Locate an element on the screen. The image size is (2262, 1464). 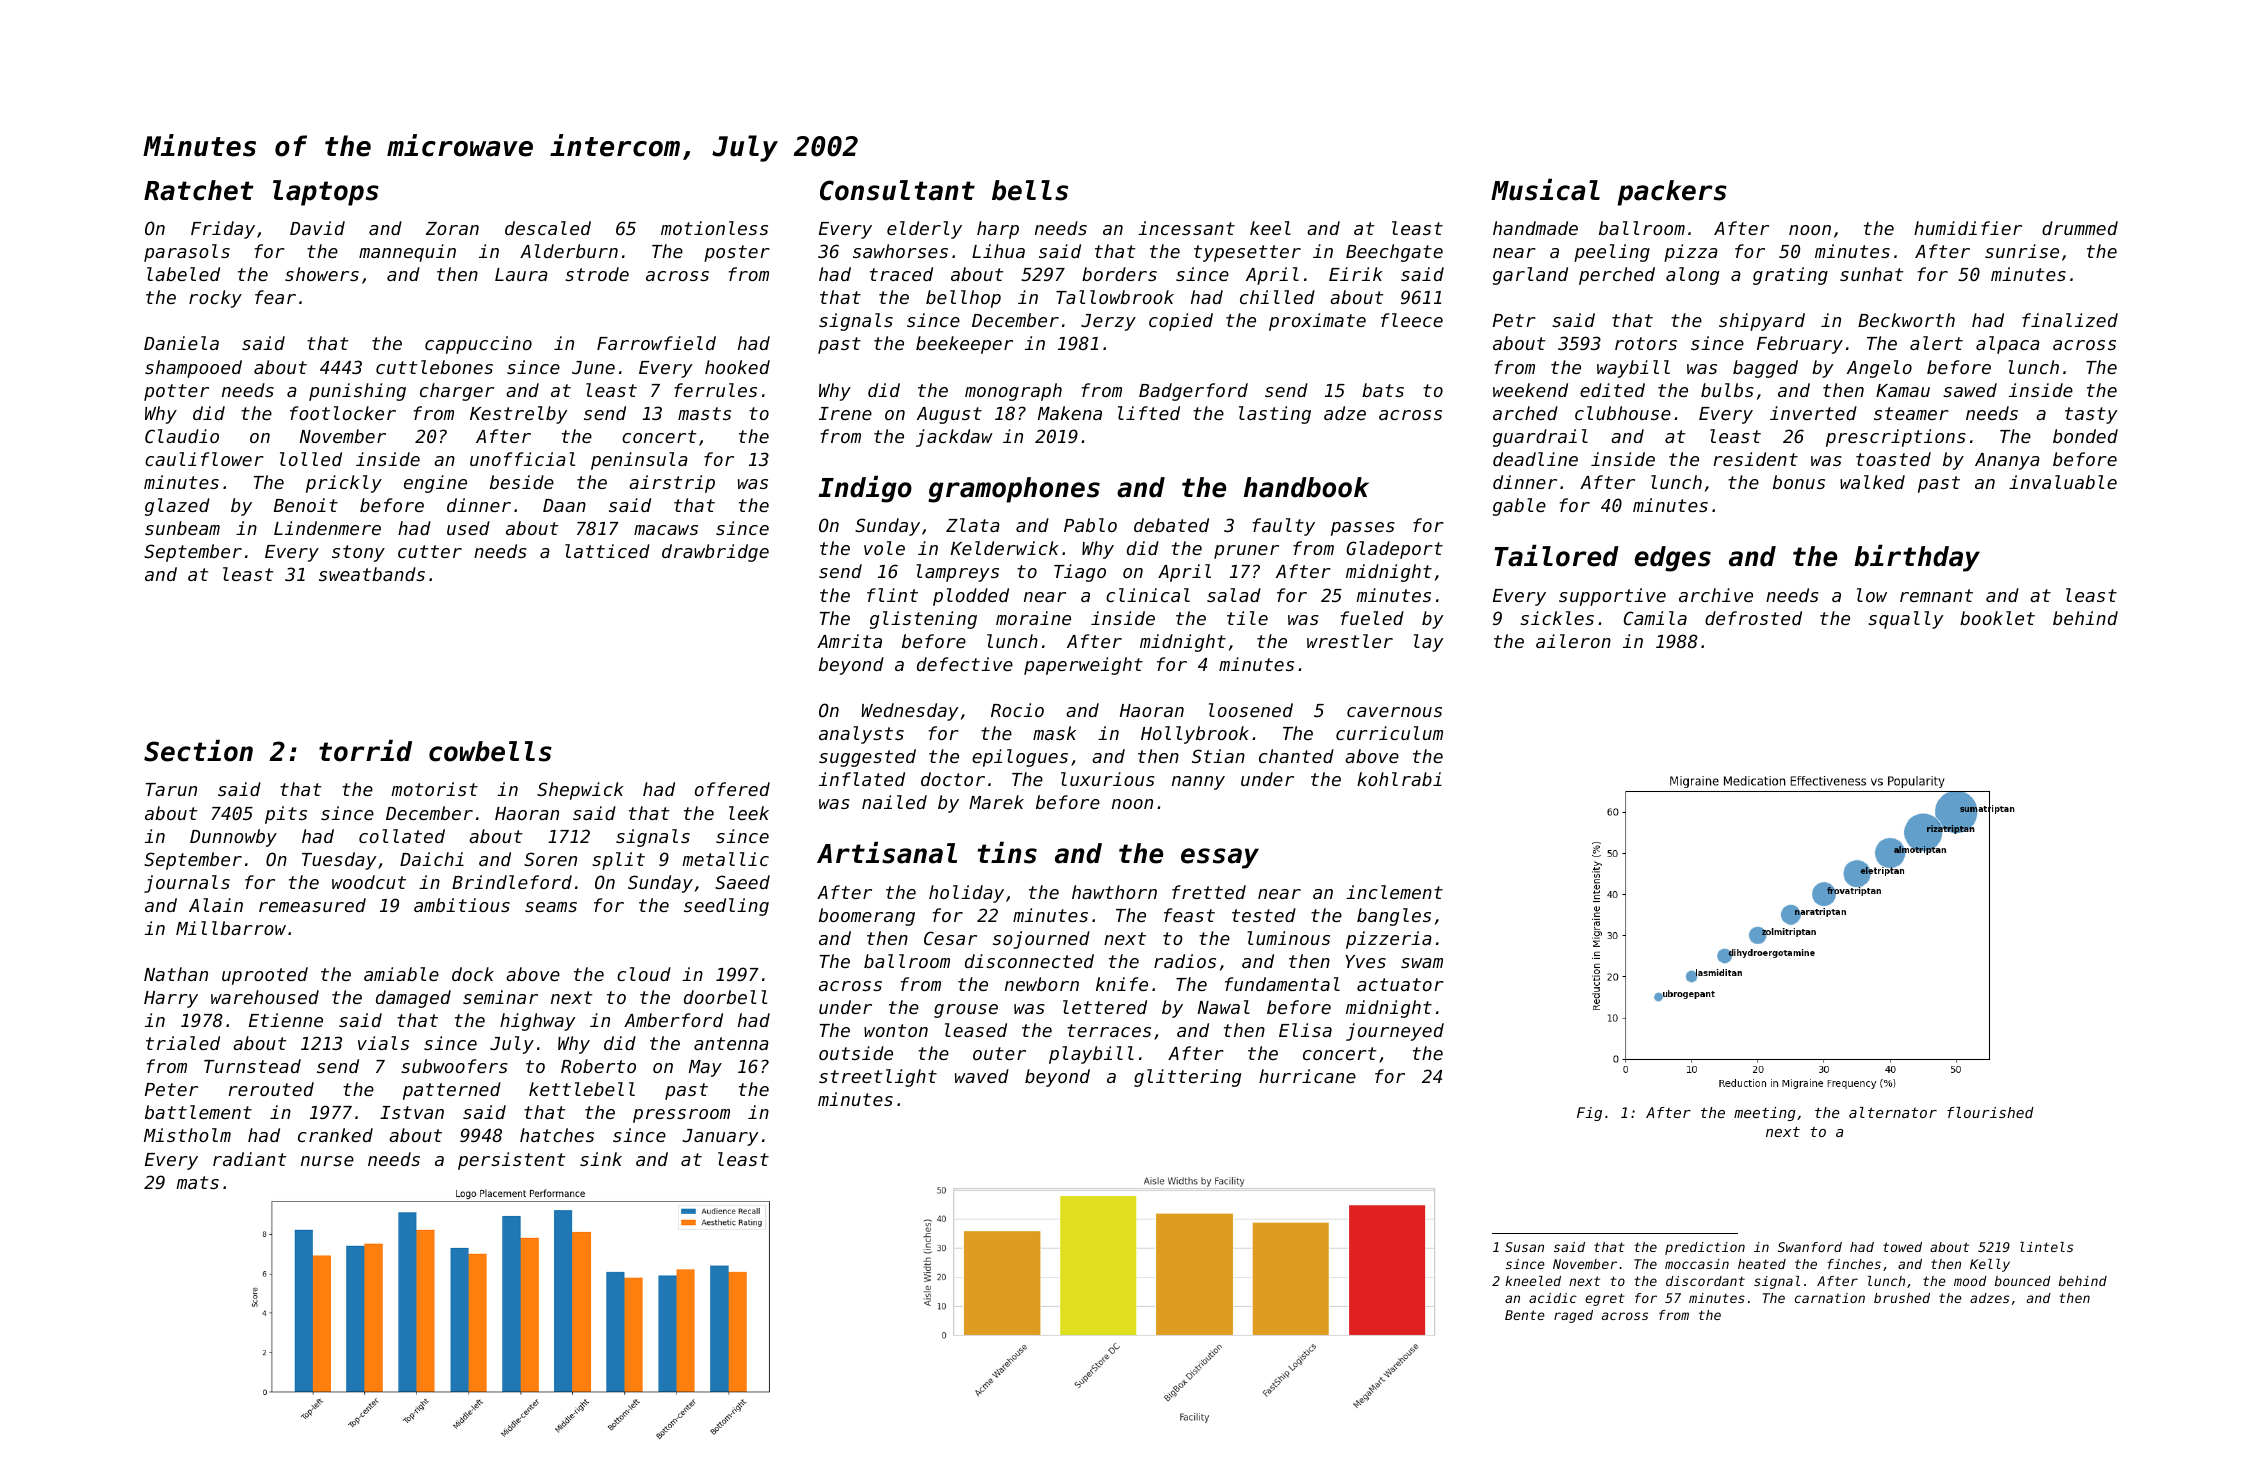
drummed is located at coordinates (2080, 228).
